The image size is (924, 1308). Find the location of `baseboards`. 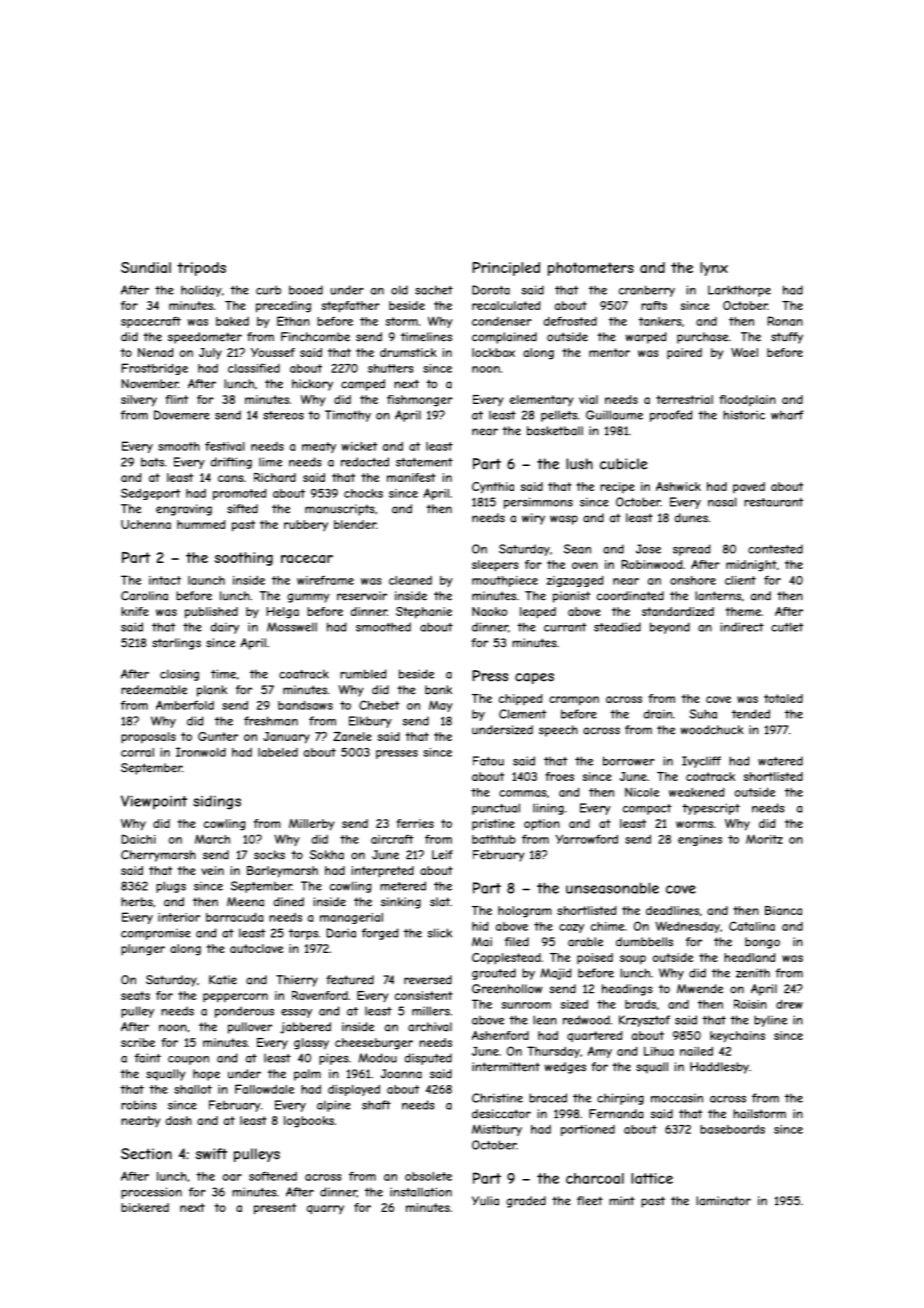

baseboards is located at coordinates (732, 1129).
